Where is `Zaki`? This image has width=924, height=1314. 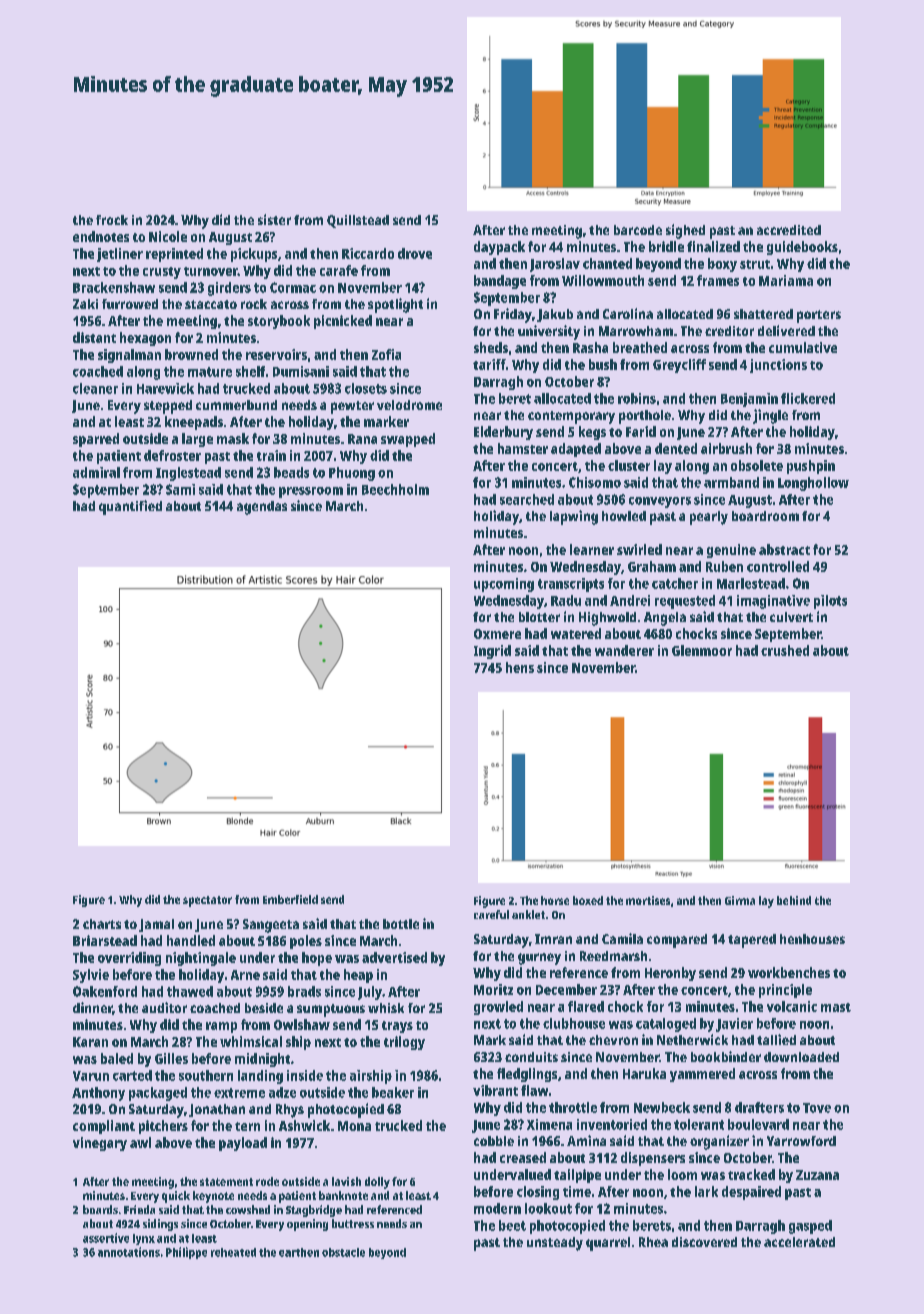 Zaki is located at coordinates (85, 304).
